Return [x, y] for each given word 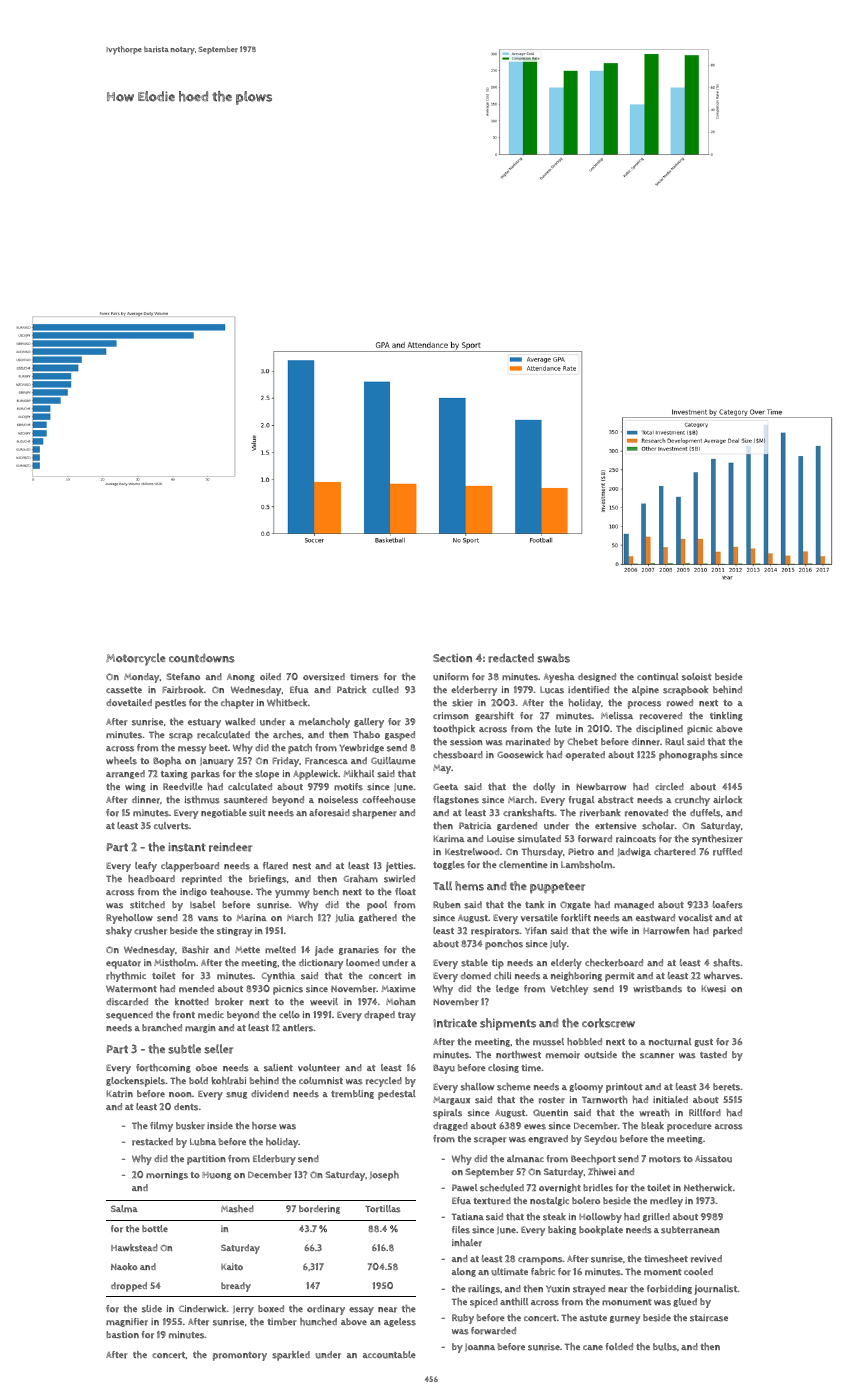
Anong [241, 678]
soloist [697, 677]
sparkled [291, 1356]
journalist [715, 1290]
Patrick [351, 690]
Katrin [119, 1094]
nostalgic [549, 1201]
